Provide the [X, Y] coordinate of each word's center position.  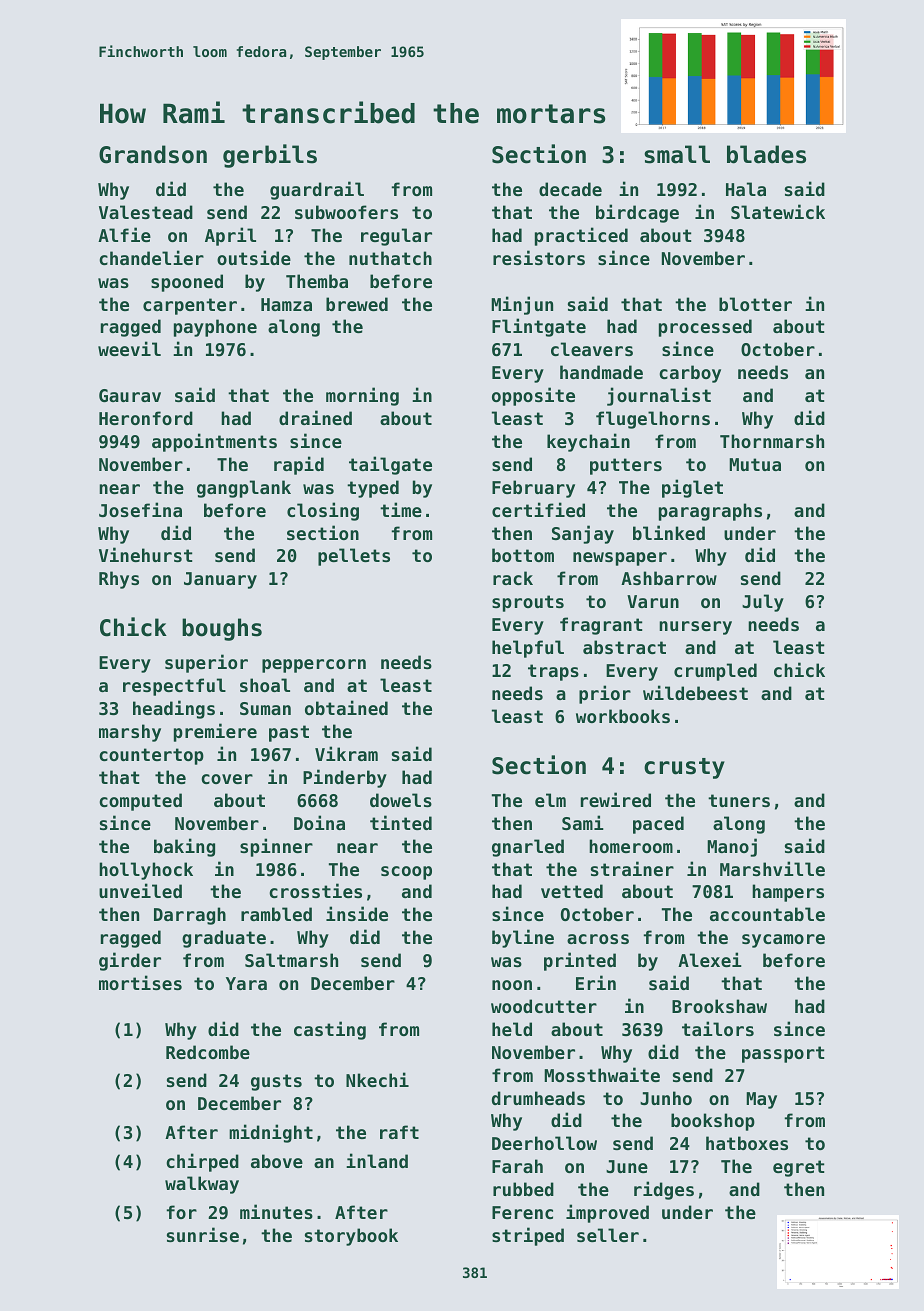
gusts [276, 1082]
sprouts [528, 603]
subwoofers [346, 212]
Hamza [286, 304]
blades [766, 154]
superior [206, 663]
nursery [695, 628]
